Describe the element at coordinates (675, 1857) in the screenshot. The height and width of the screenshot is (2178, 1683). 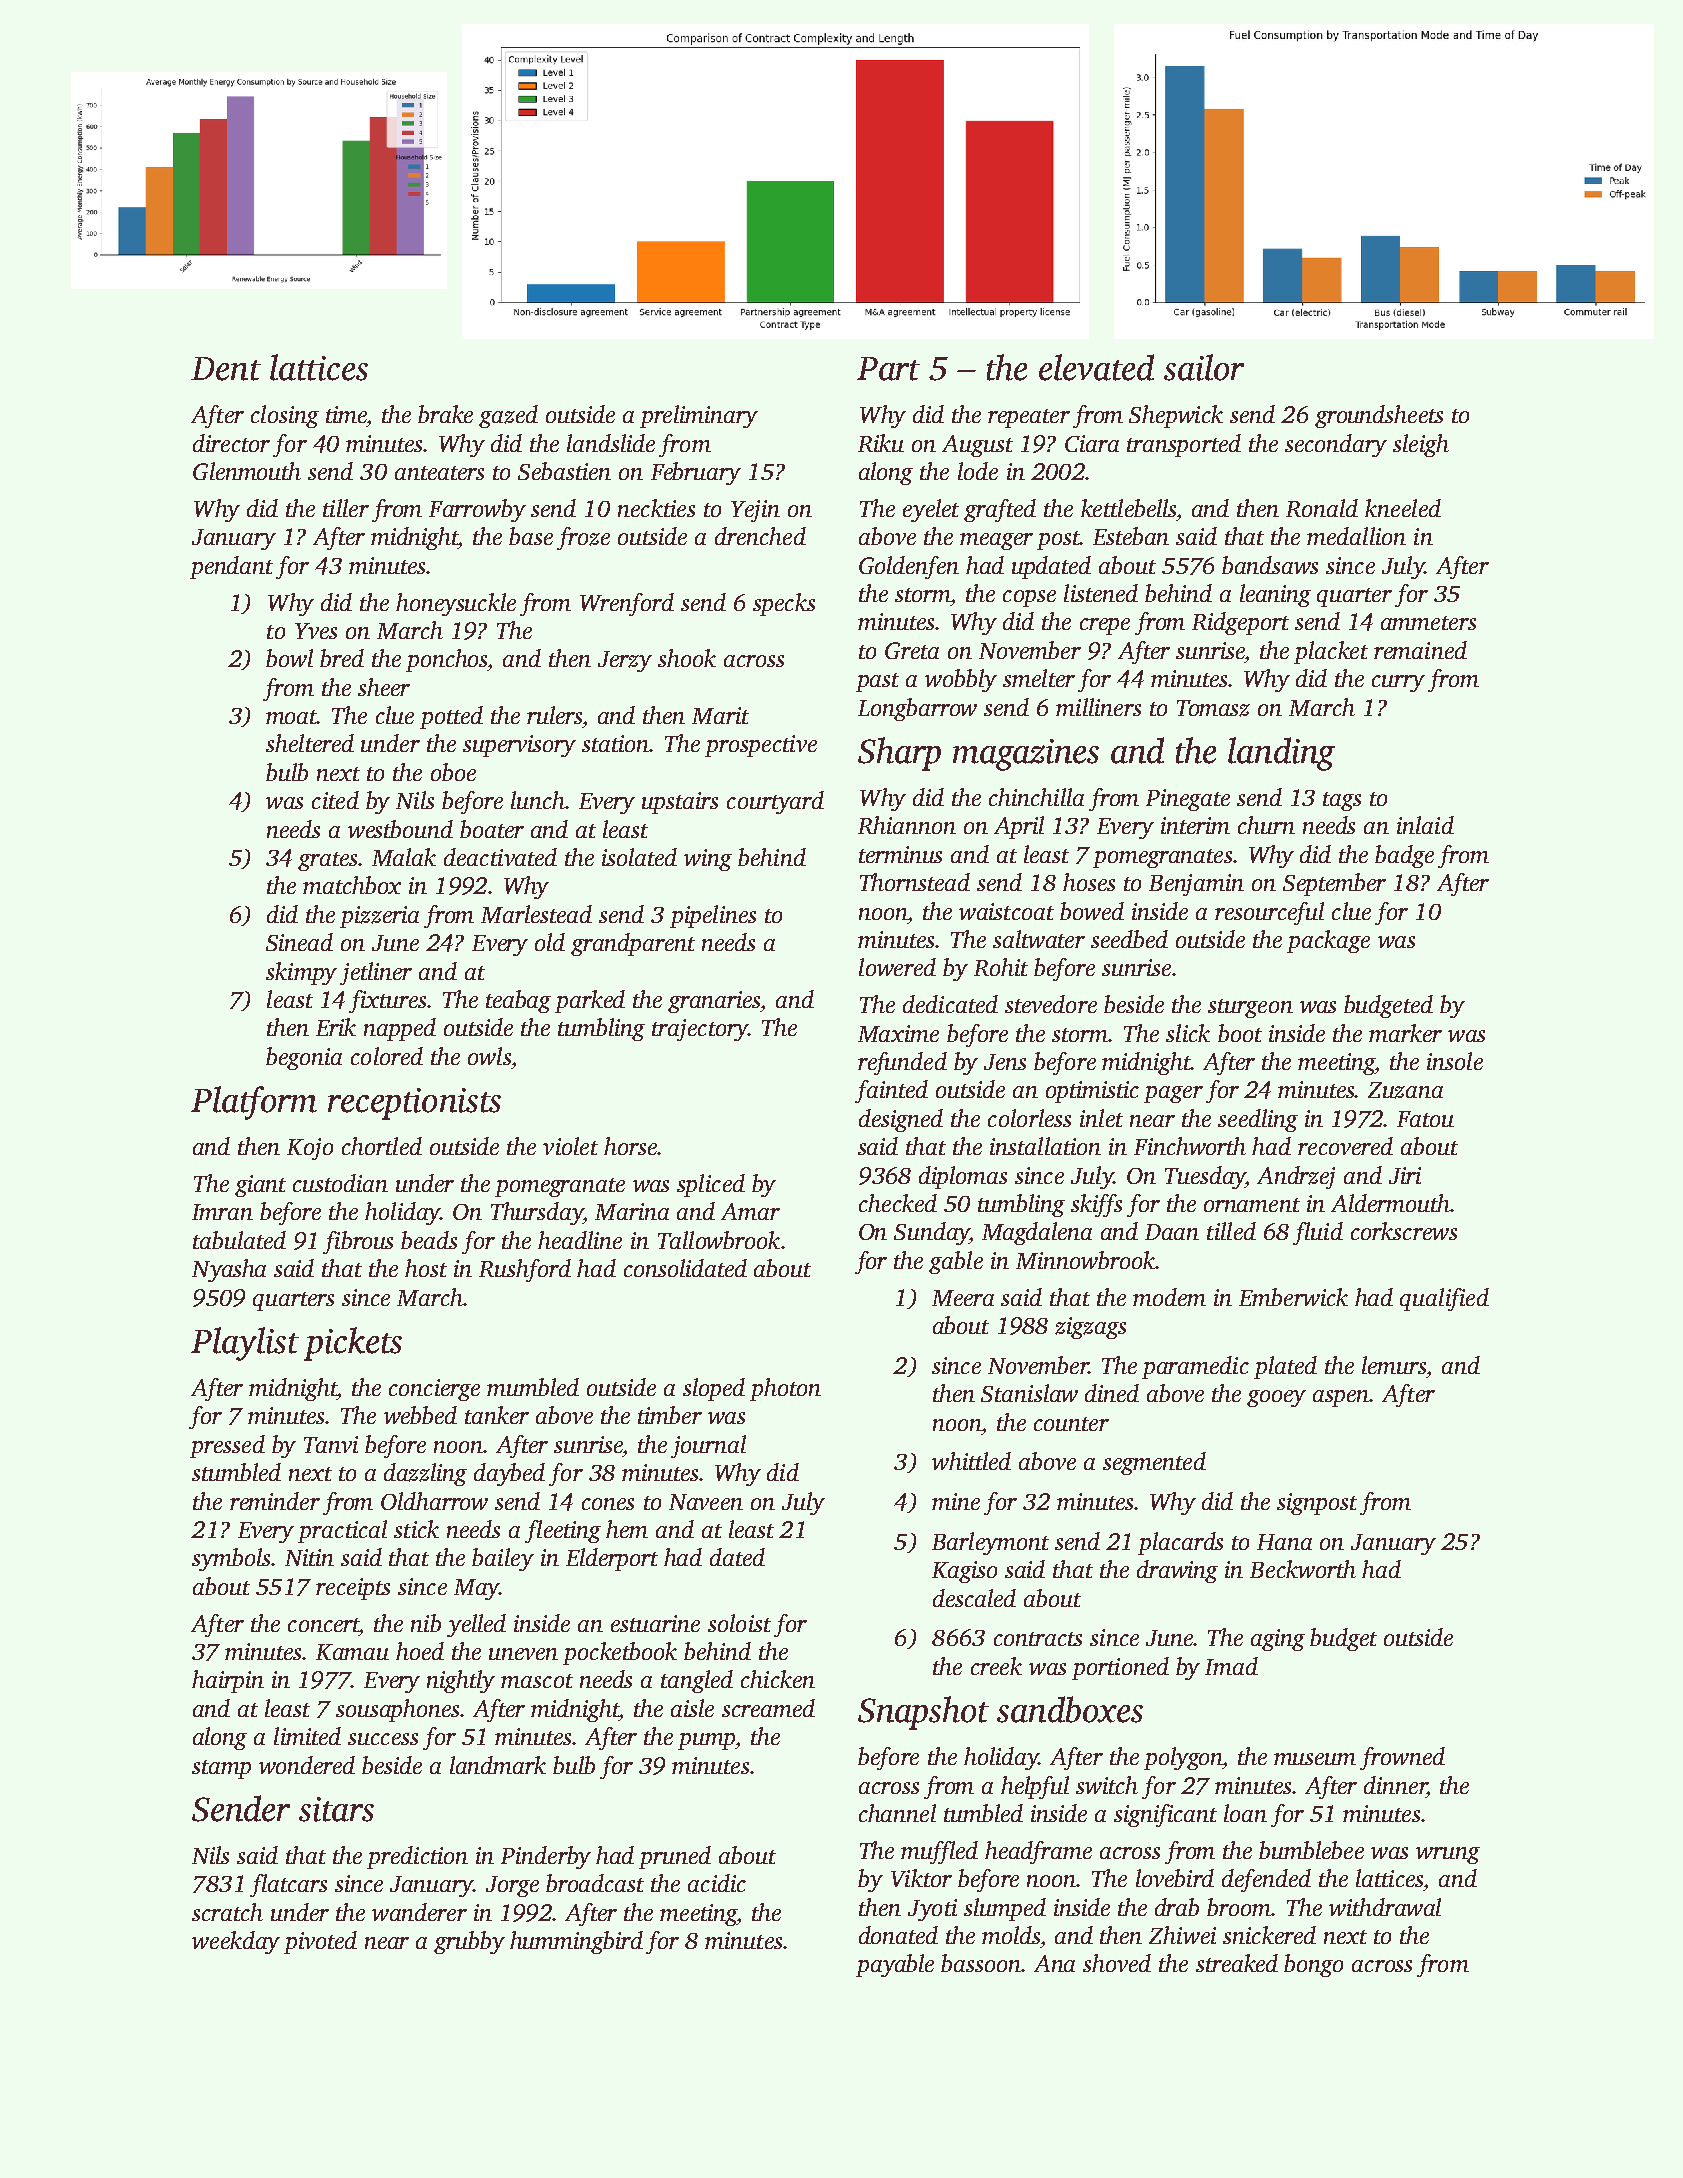
I see `pruned` at that location.
